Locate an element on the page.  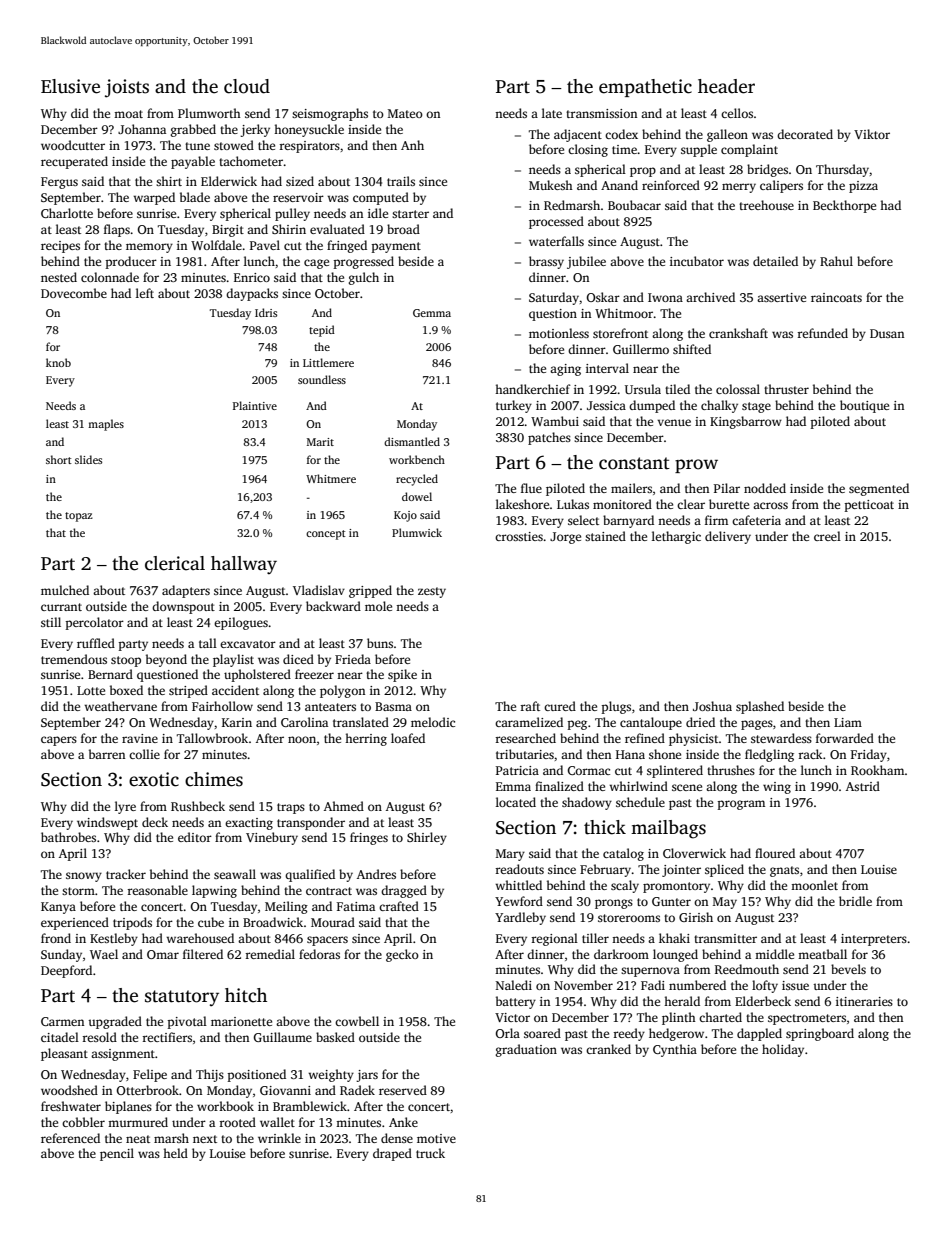
pencil is located at coordinates (117, 1154).
